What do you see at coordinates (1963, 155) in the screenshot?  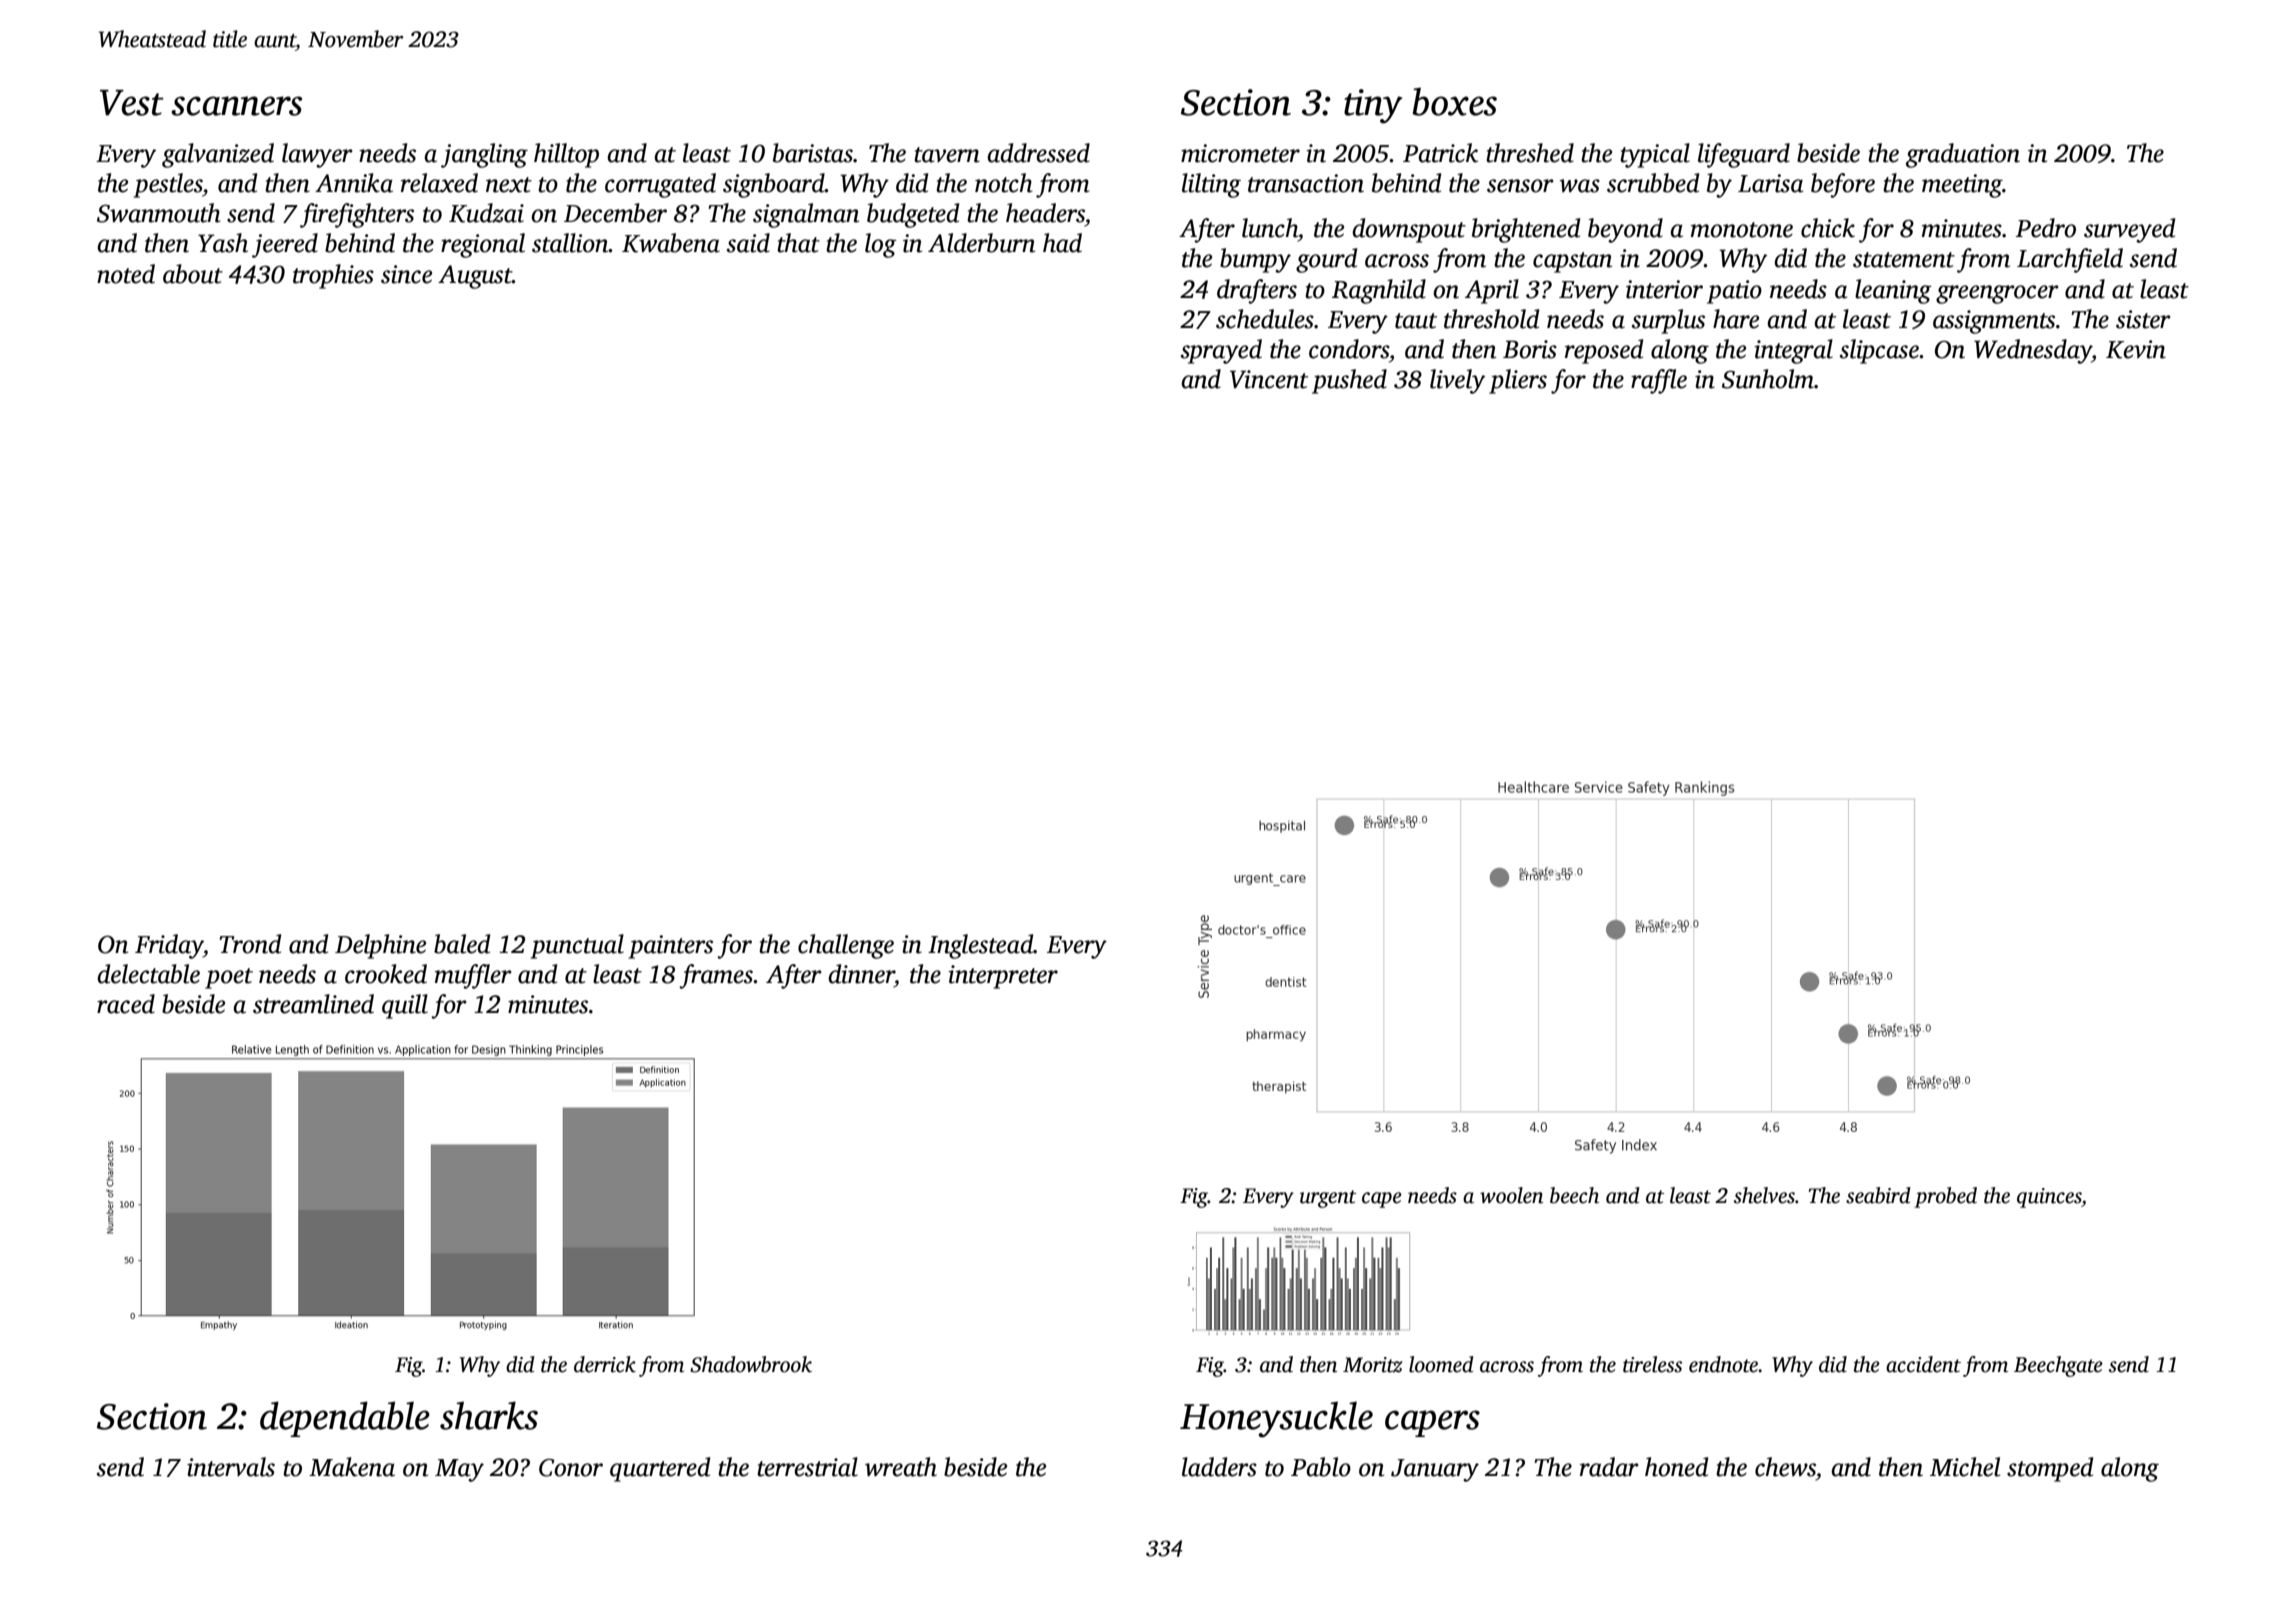 I see `graduation` at bounding box center [1963, 155].
